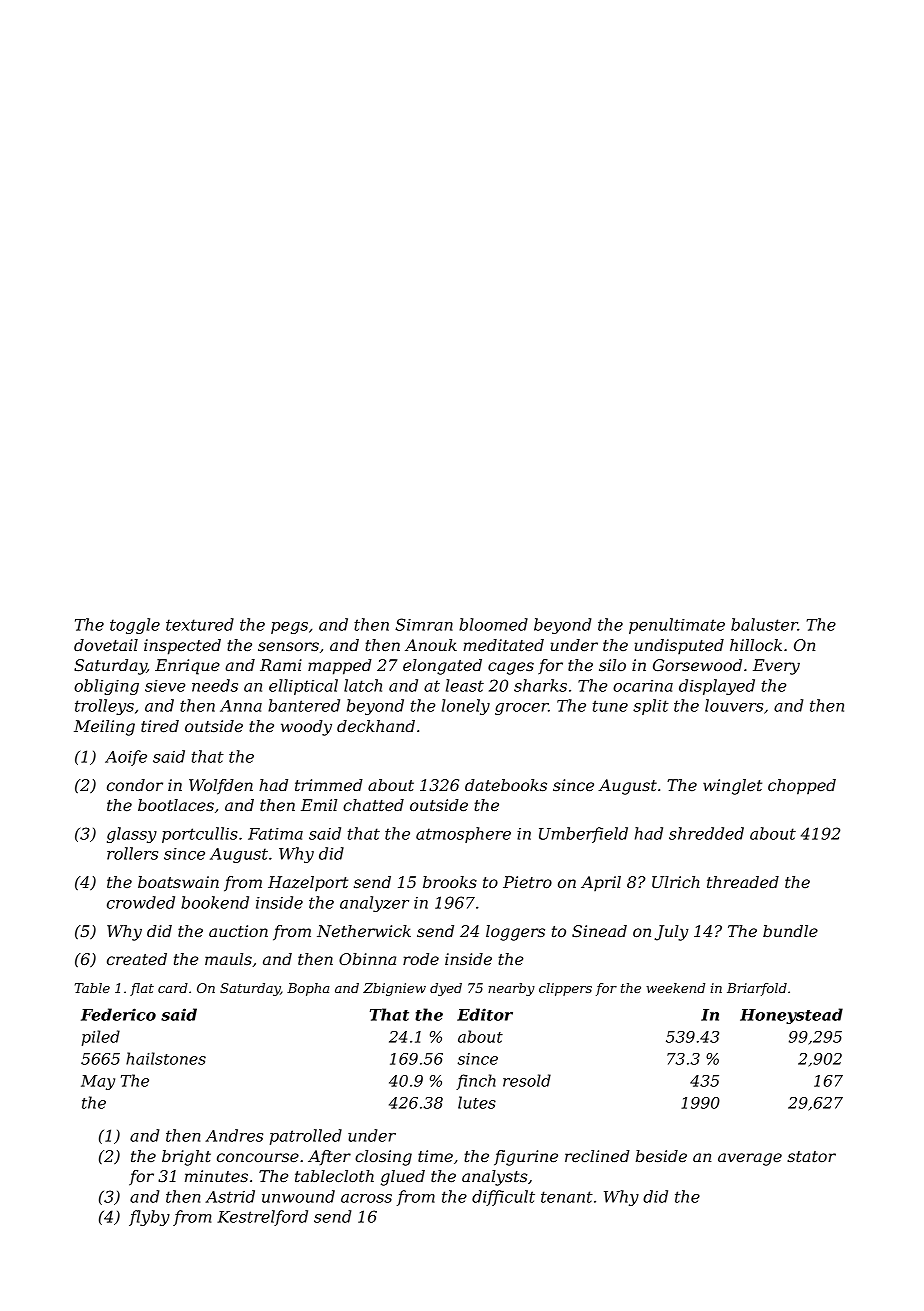 The width and height of the screenshot is (924, 1311). What do you see at coordinates (567, 1197) in the screenshot?
I see `tenant` at bounding box center [567, 1197].
